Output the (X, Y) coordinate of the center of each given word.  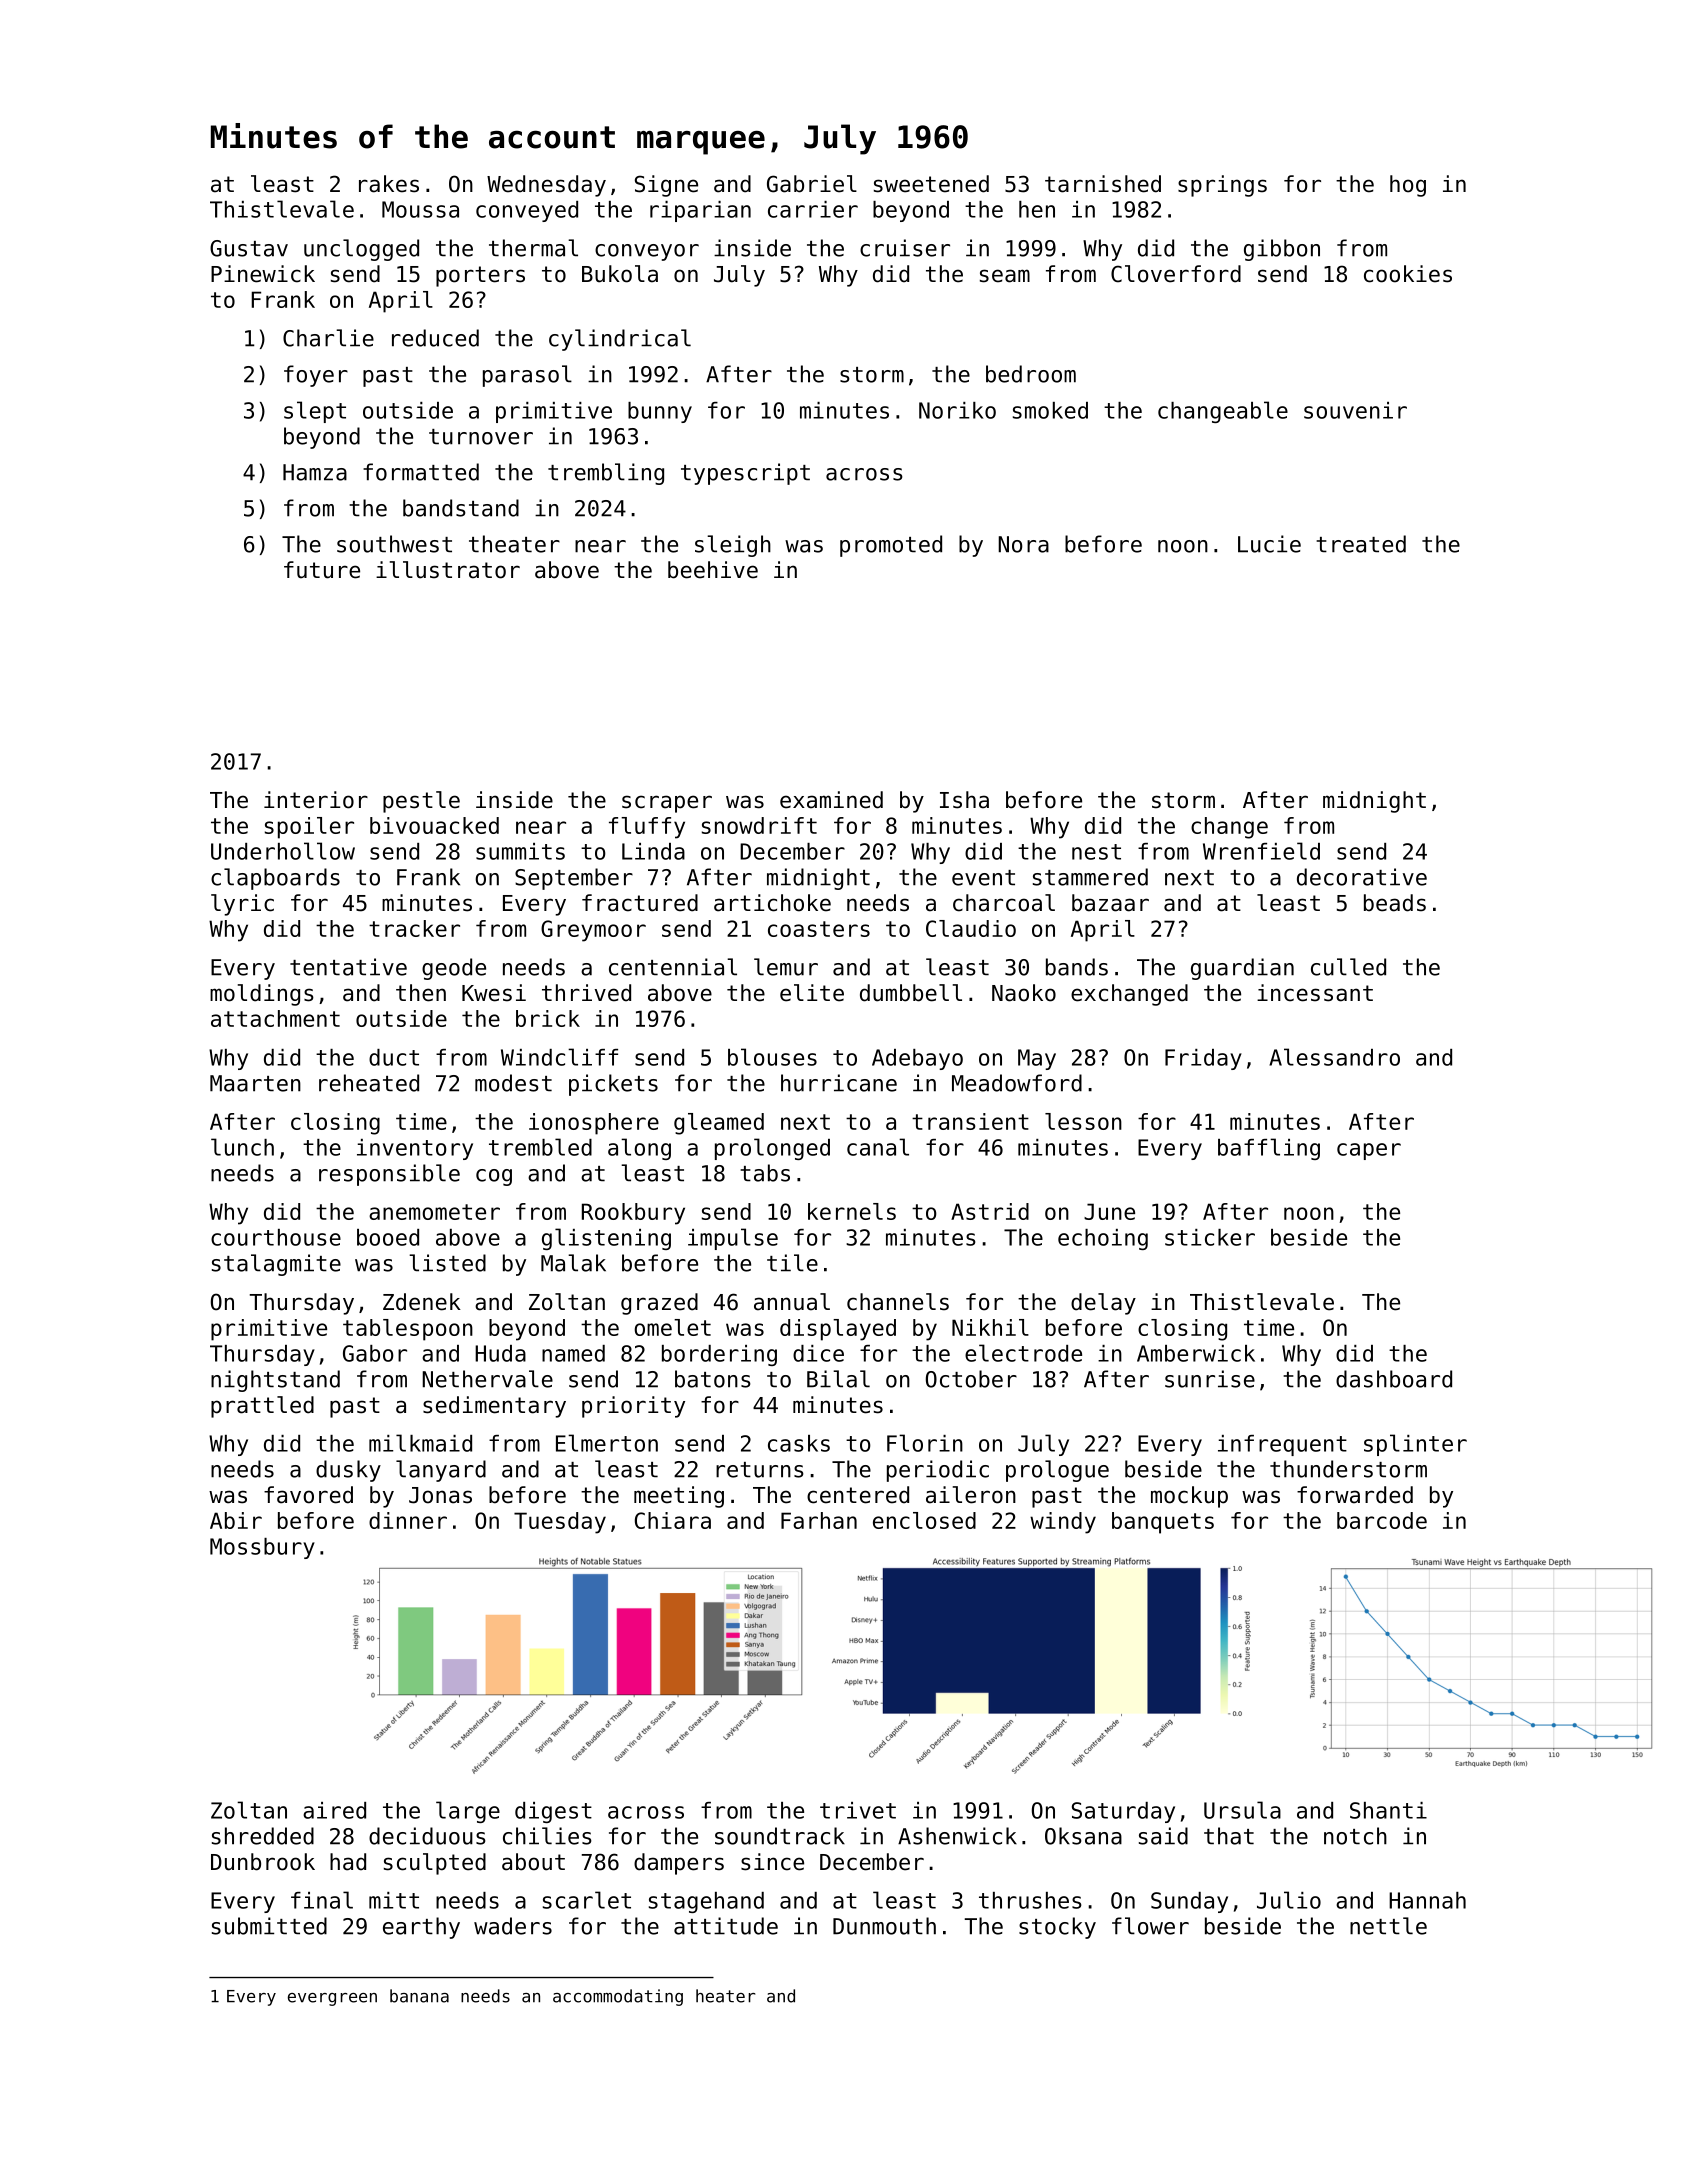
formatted (421, 472)
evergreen (332, 1999)
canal (878, 1147)
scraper (667, 804)
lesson (1083, 1121)
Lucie (1269, 544)
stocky (1057, 1928)
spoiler (309, 828)
